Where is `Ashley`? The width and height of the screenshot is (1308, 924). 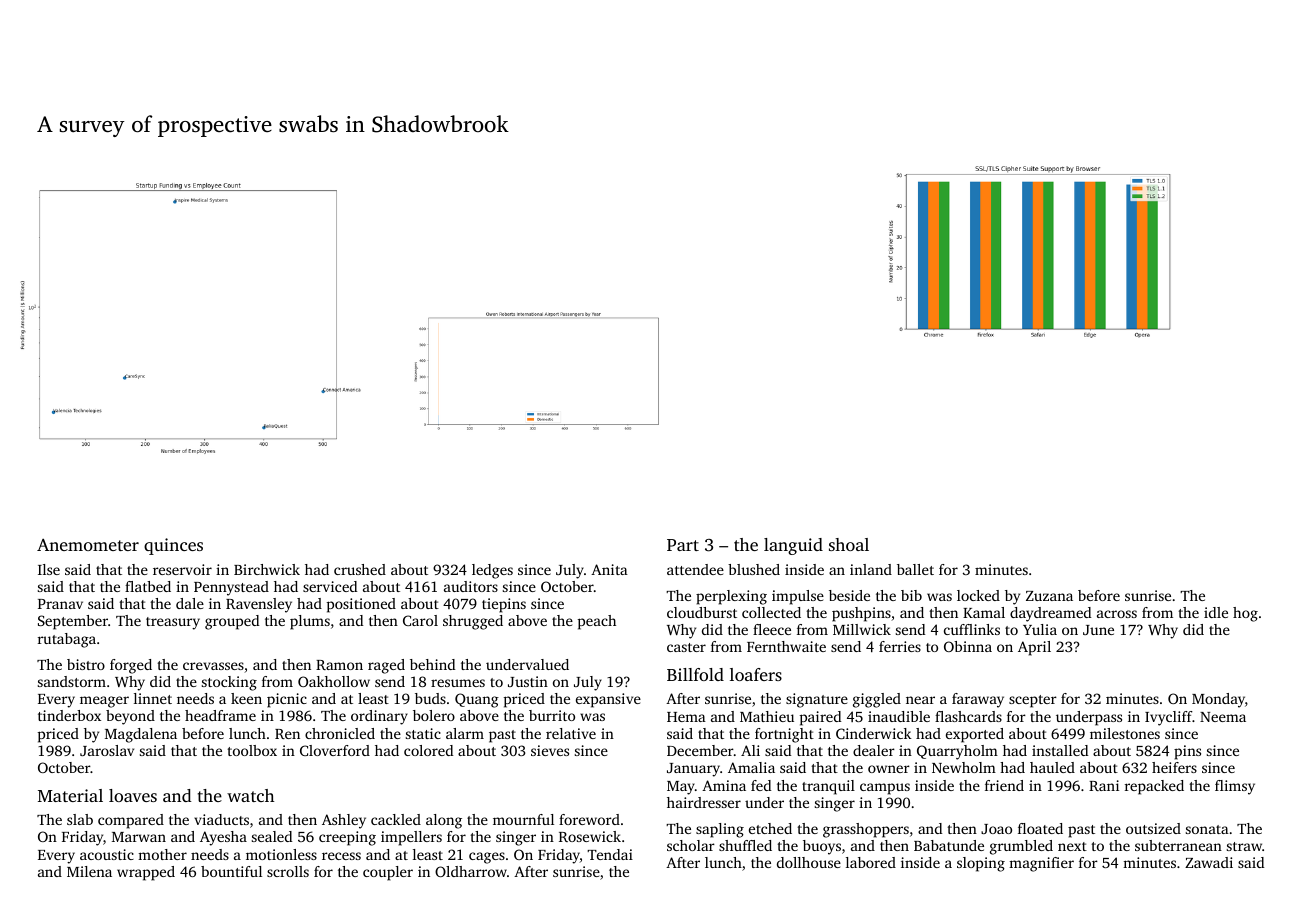 Ashley is located at coordinates (344, 821).
